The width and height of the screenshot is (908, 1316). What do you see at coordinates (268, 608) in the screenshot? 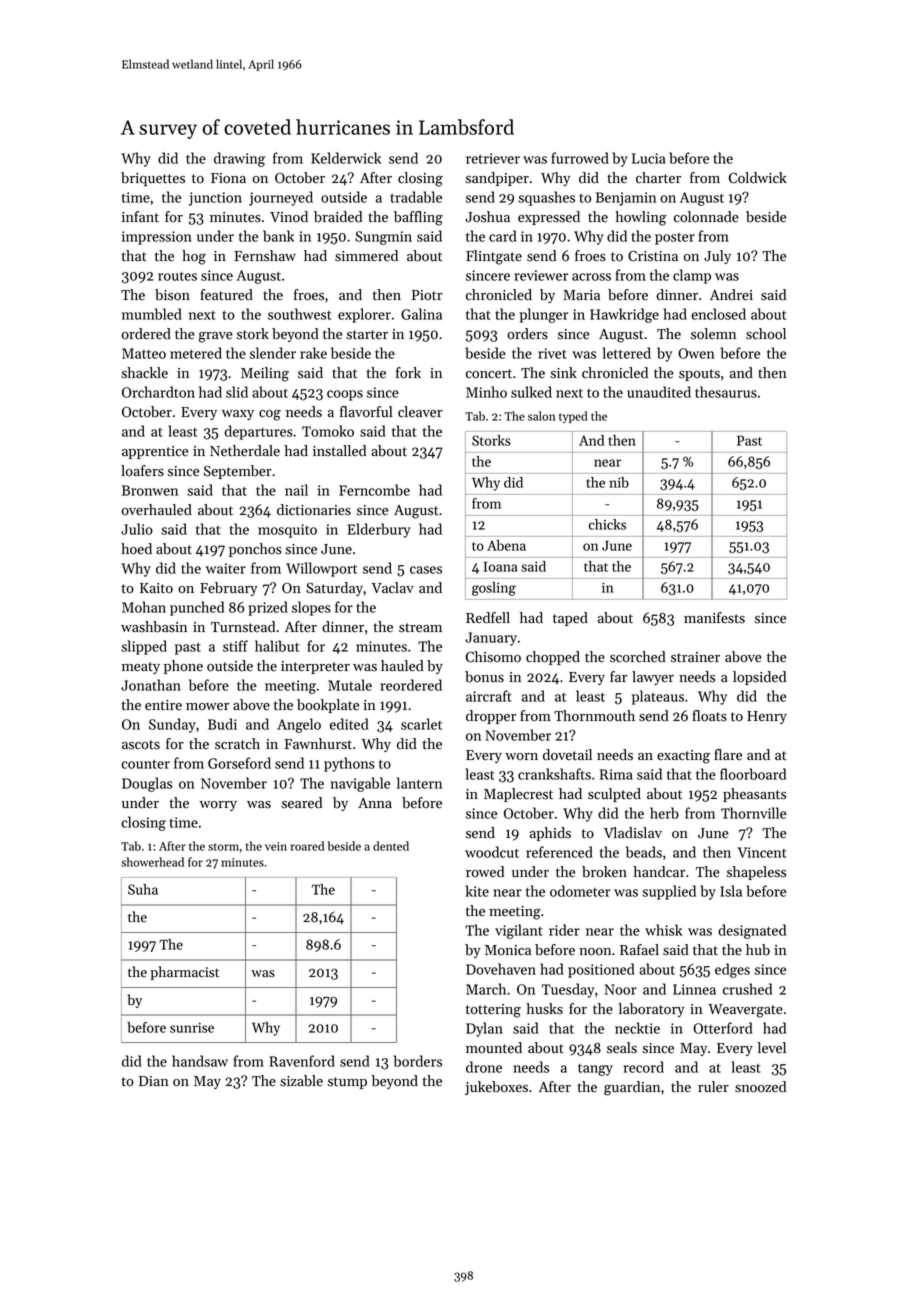
I see `prized` at bounding box center [268, 608].
